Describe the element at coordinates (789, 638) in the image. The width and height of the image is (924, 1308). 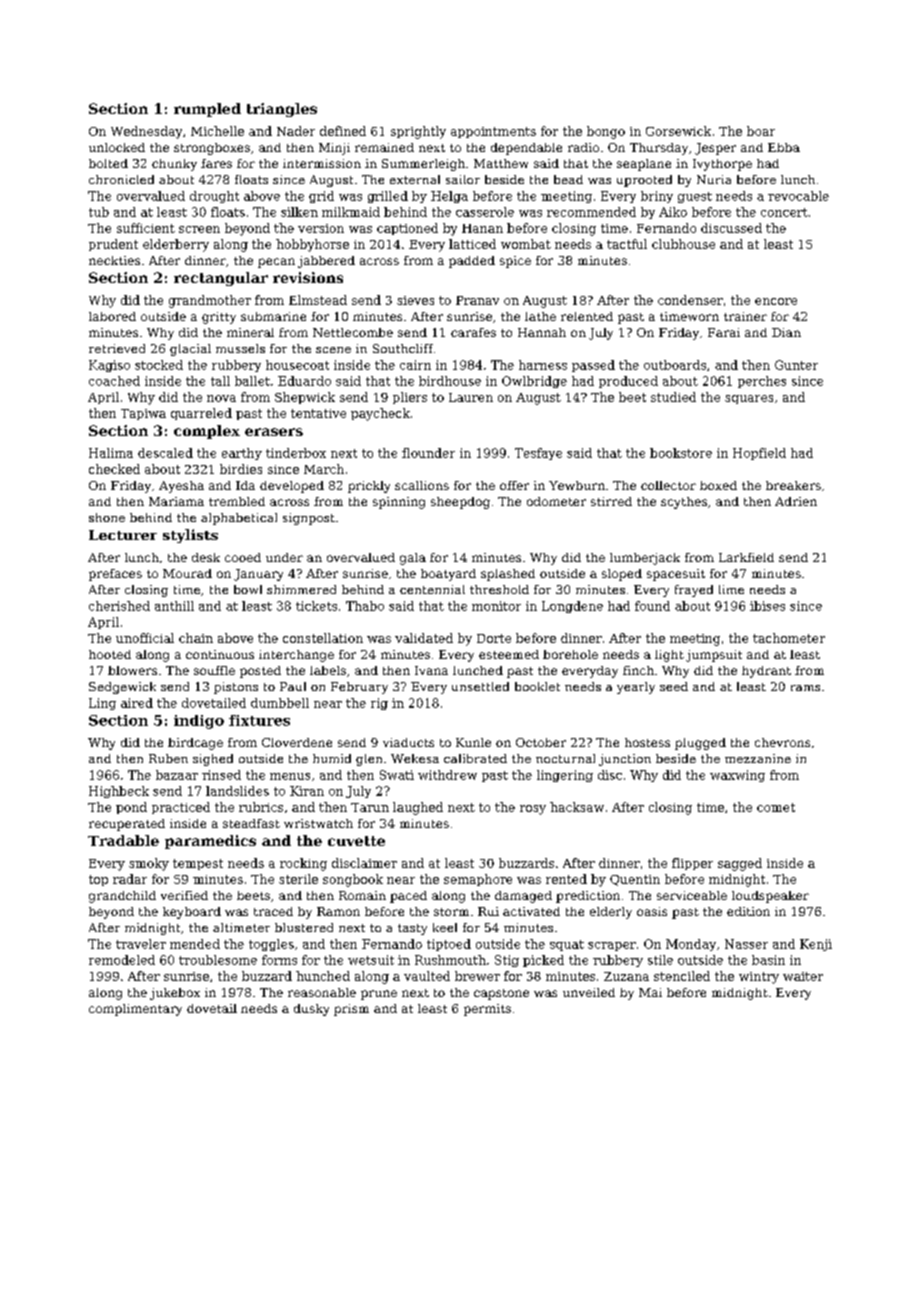
I see `tachometer` at that location.
